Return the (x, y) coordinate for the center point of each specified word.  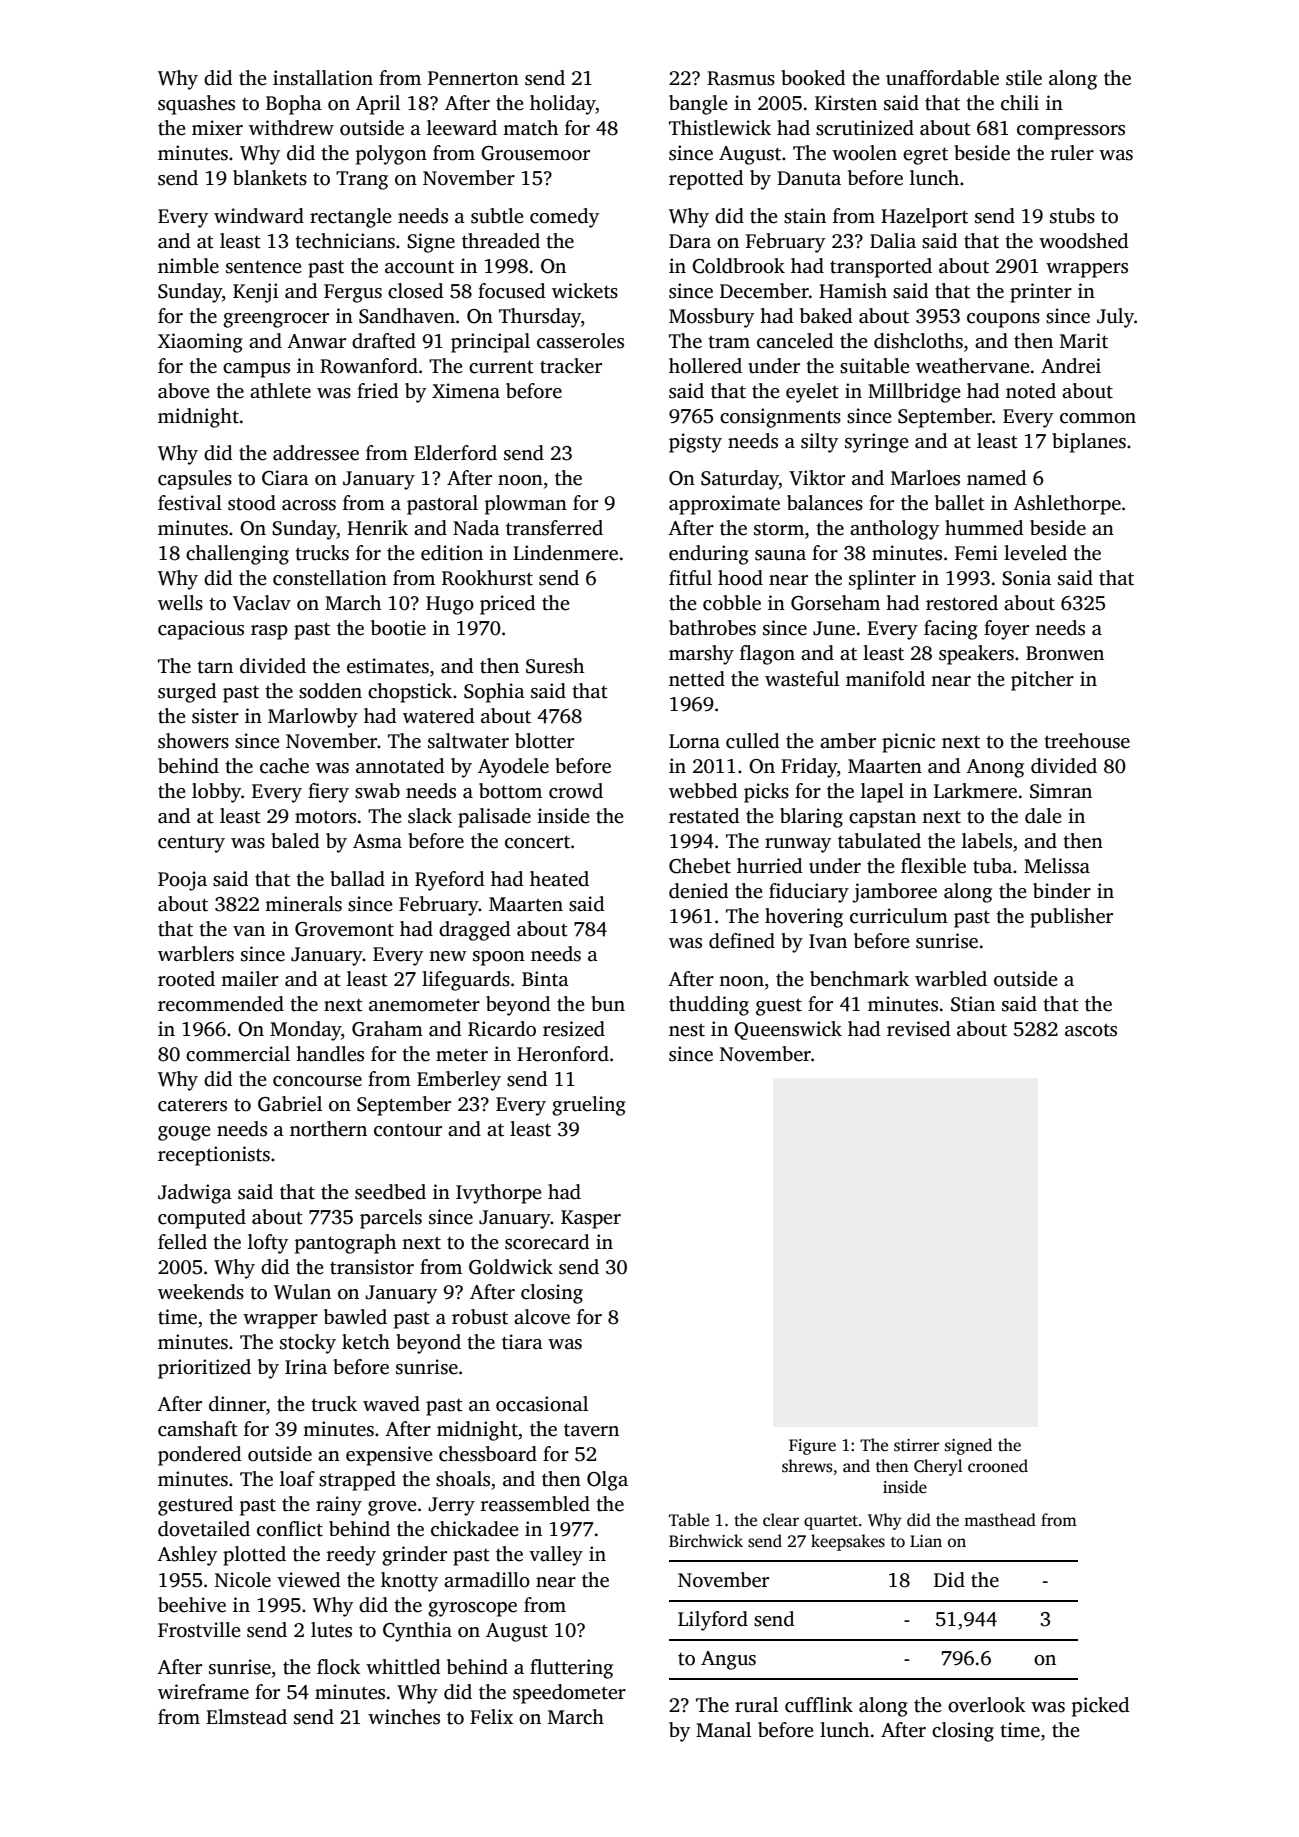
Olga (607, 1481)
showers (193, 741)
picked (1101, 1707)
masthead (1000, 1520)
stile (1024, 78)
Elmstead (246, 1717)
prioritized (204, 1369)
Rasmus (741, 78)
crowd (576, 791)
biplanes (1089, 443)
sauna (780, 555)
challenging (237, 555)
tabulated (879, 841)
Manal (723, 1730)
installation (323, 78)
